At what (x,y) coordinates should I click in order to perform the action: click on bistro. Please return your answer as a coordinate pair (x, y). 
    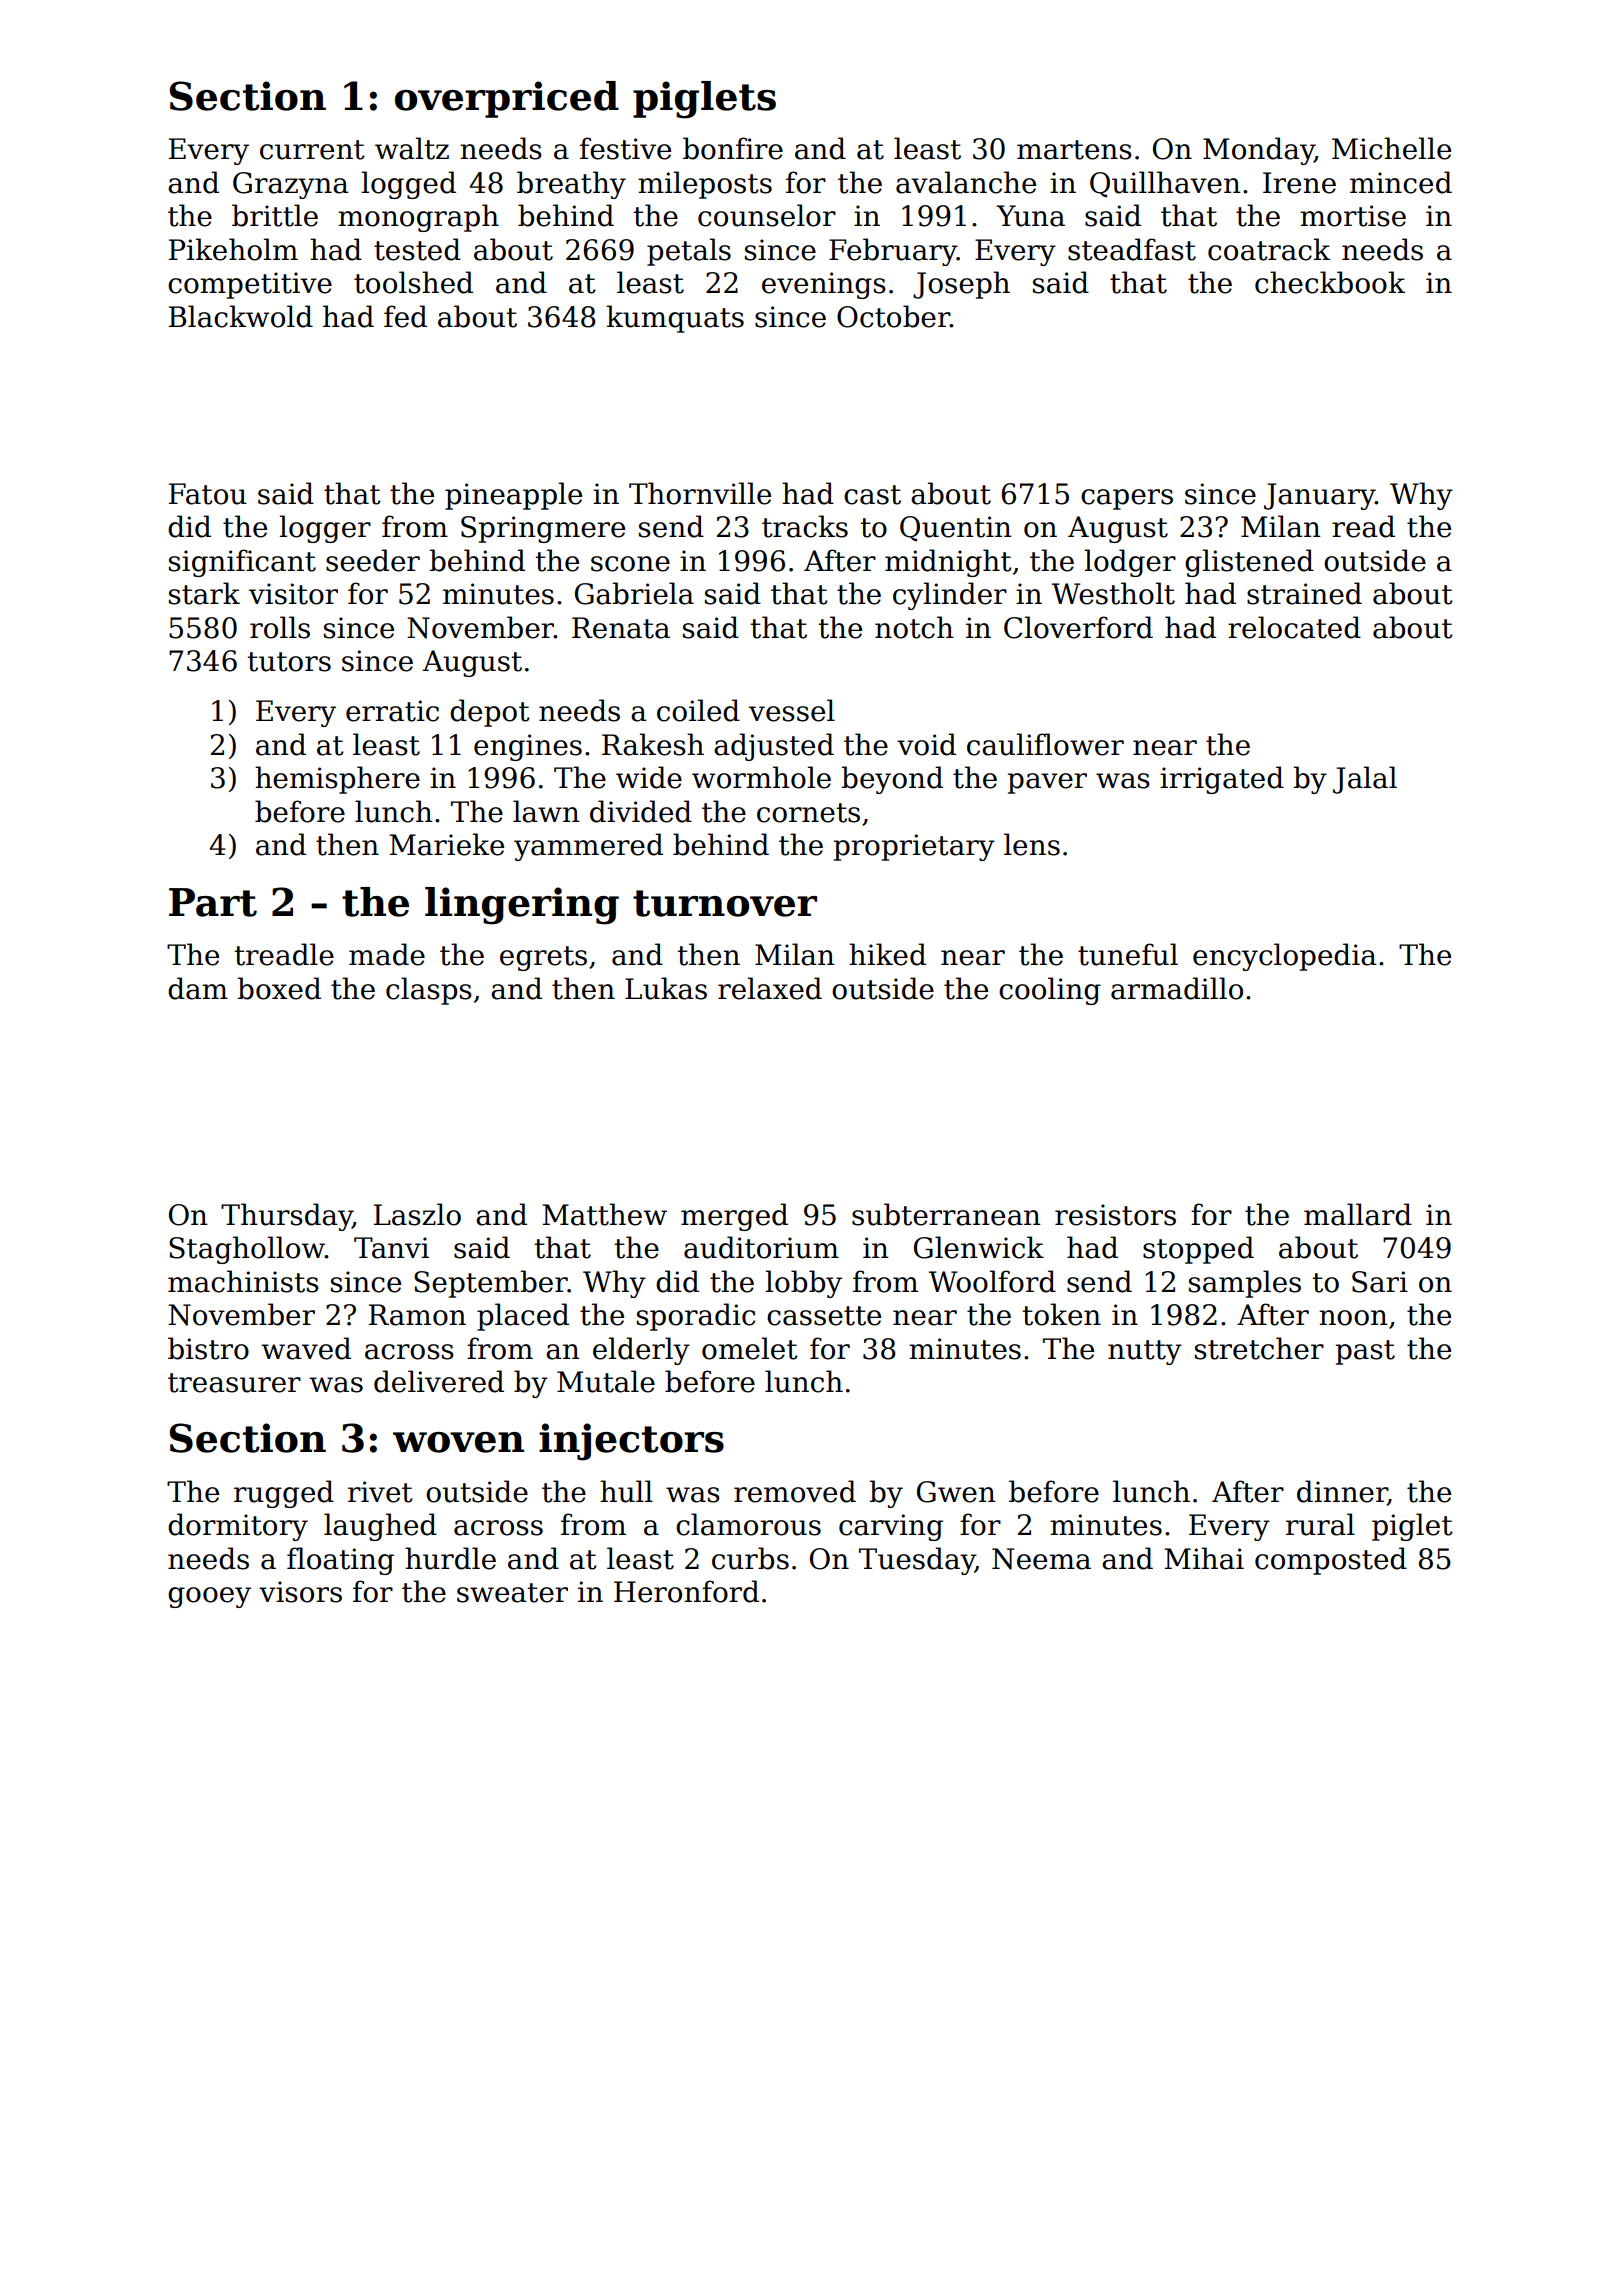
    Looking at the image, I should click on (208, 1348).
